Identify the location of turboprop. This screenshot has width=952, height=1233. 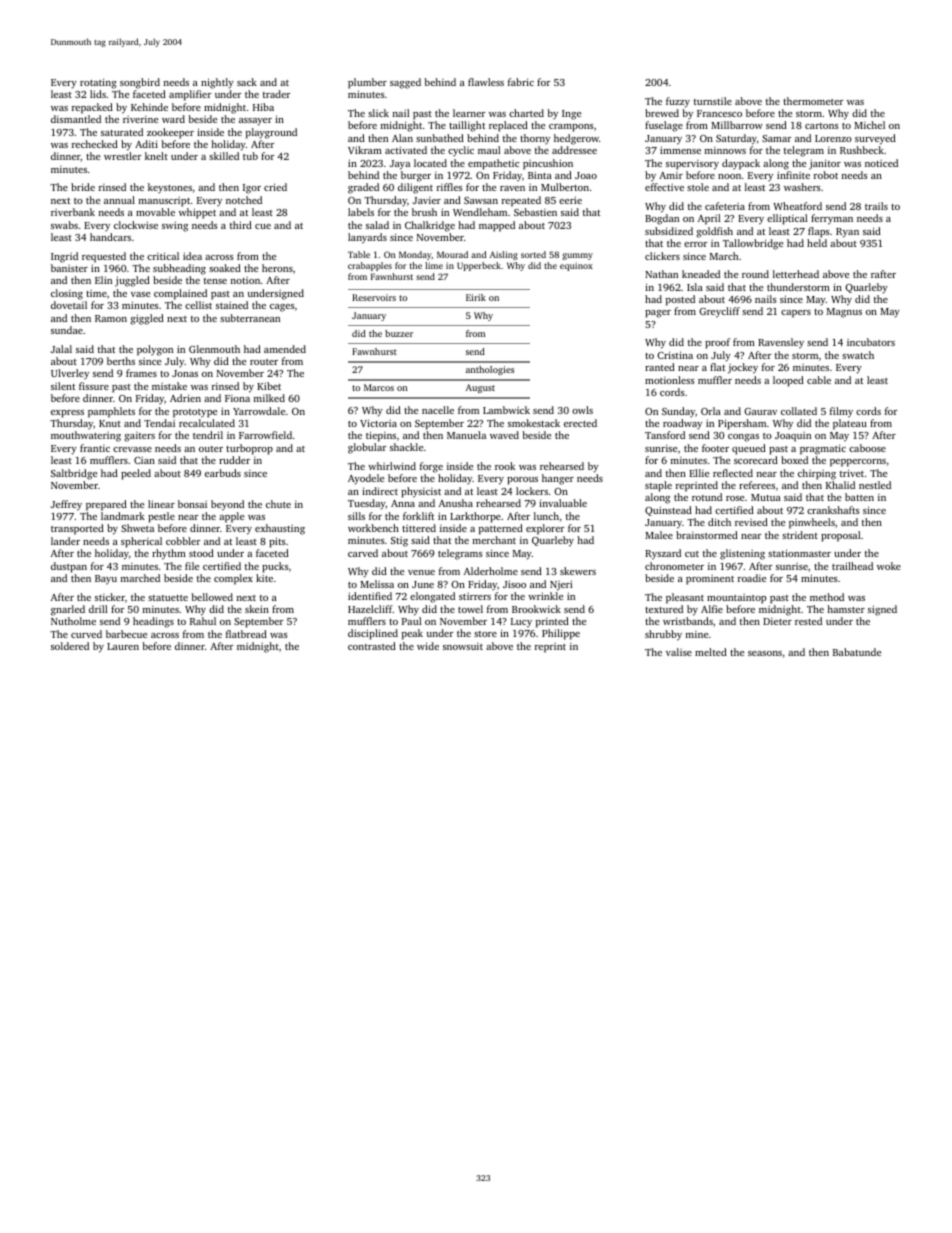
(249, 449).
